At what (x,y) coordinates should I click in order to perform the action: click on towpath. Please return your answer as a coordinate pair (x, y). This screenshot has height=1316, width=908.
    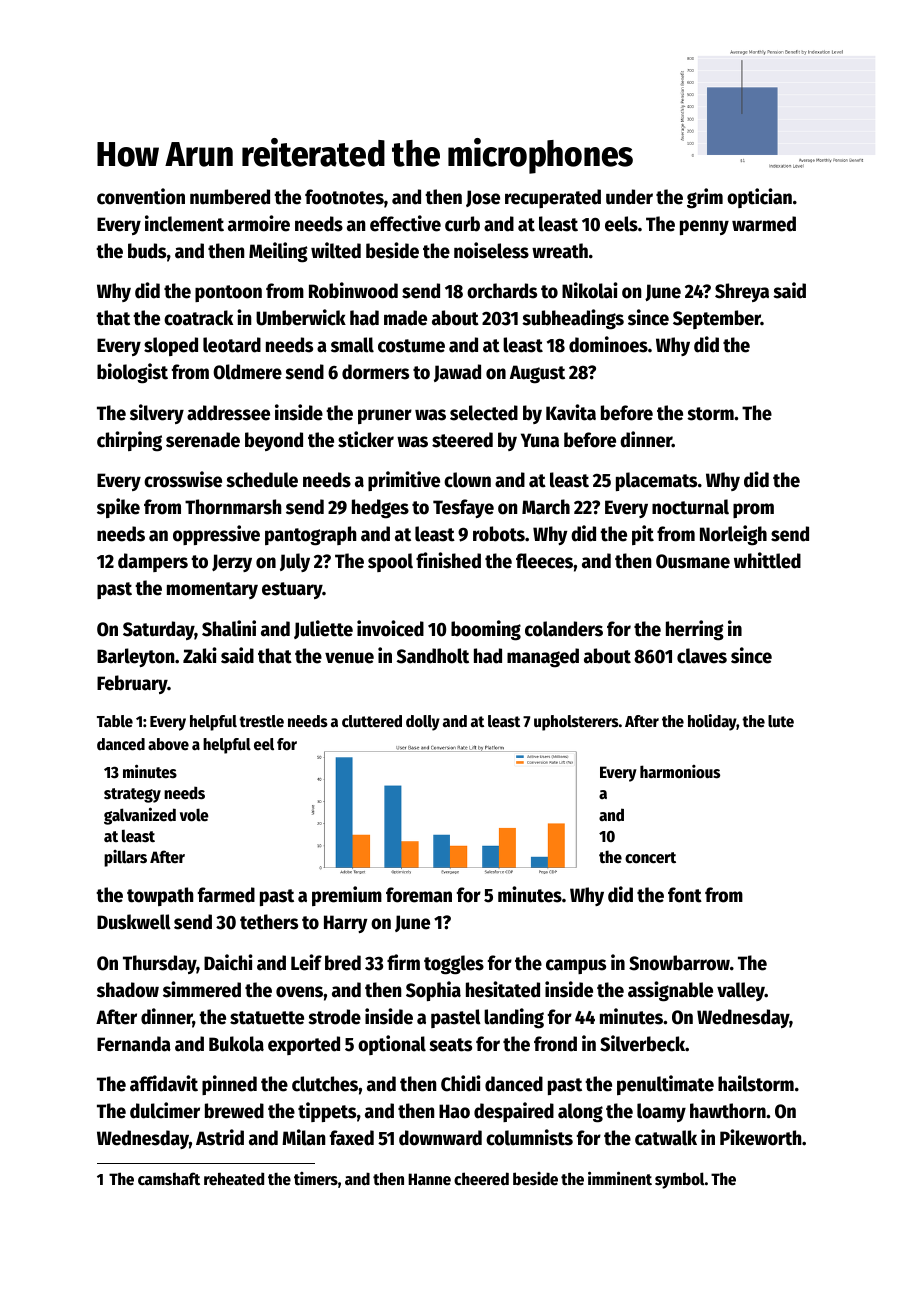
    Looking at the image, I should click on (160, 896).
